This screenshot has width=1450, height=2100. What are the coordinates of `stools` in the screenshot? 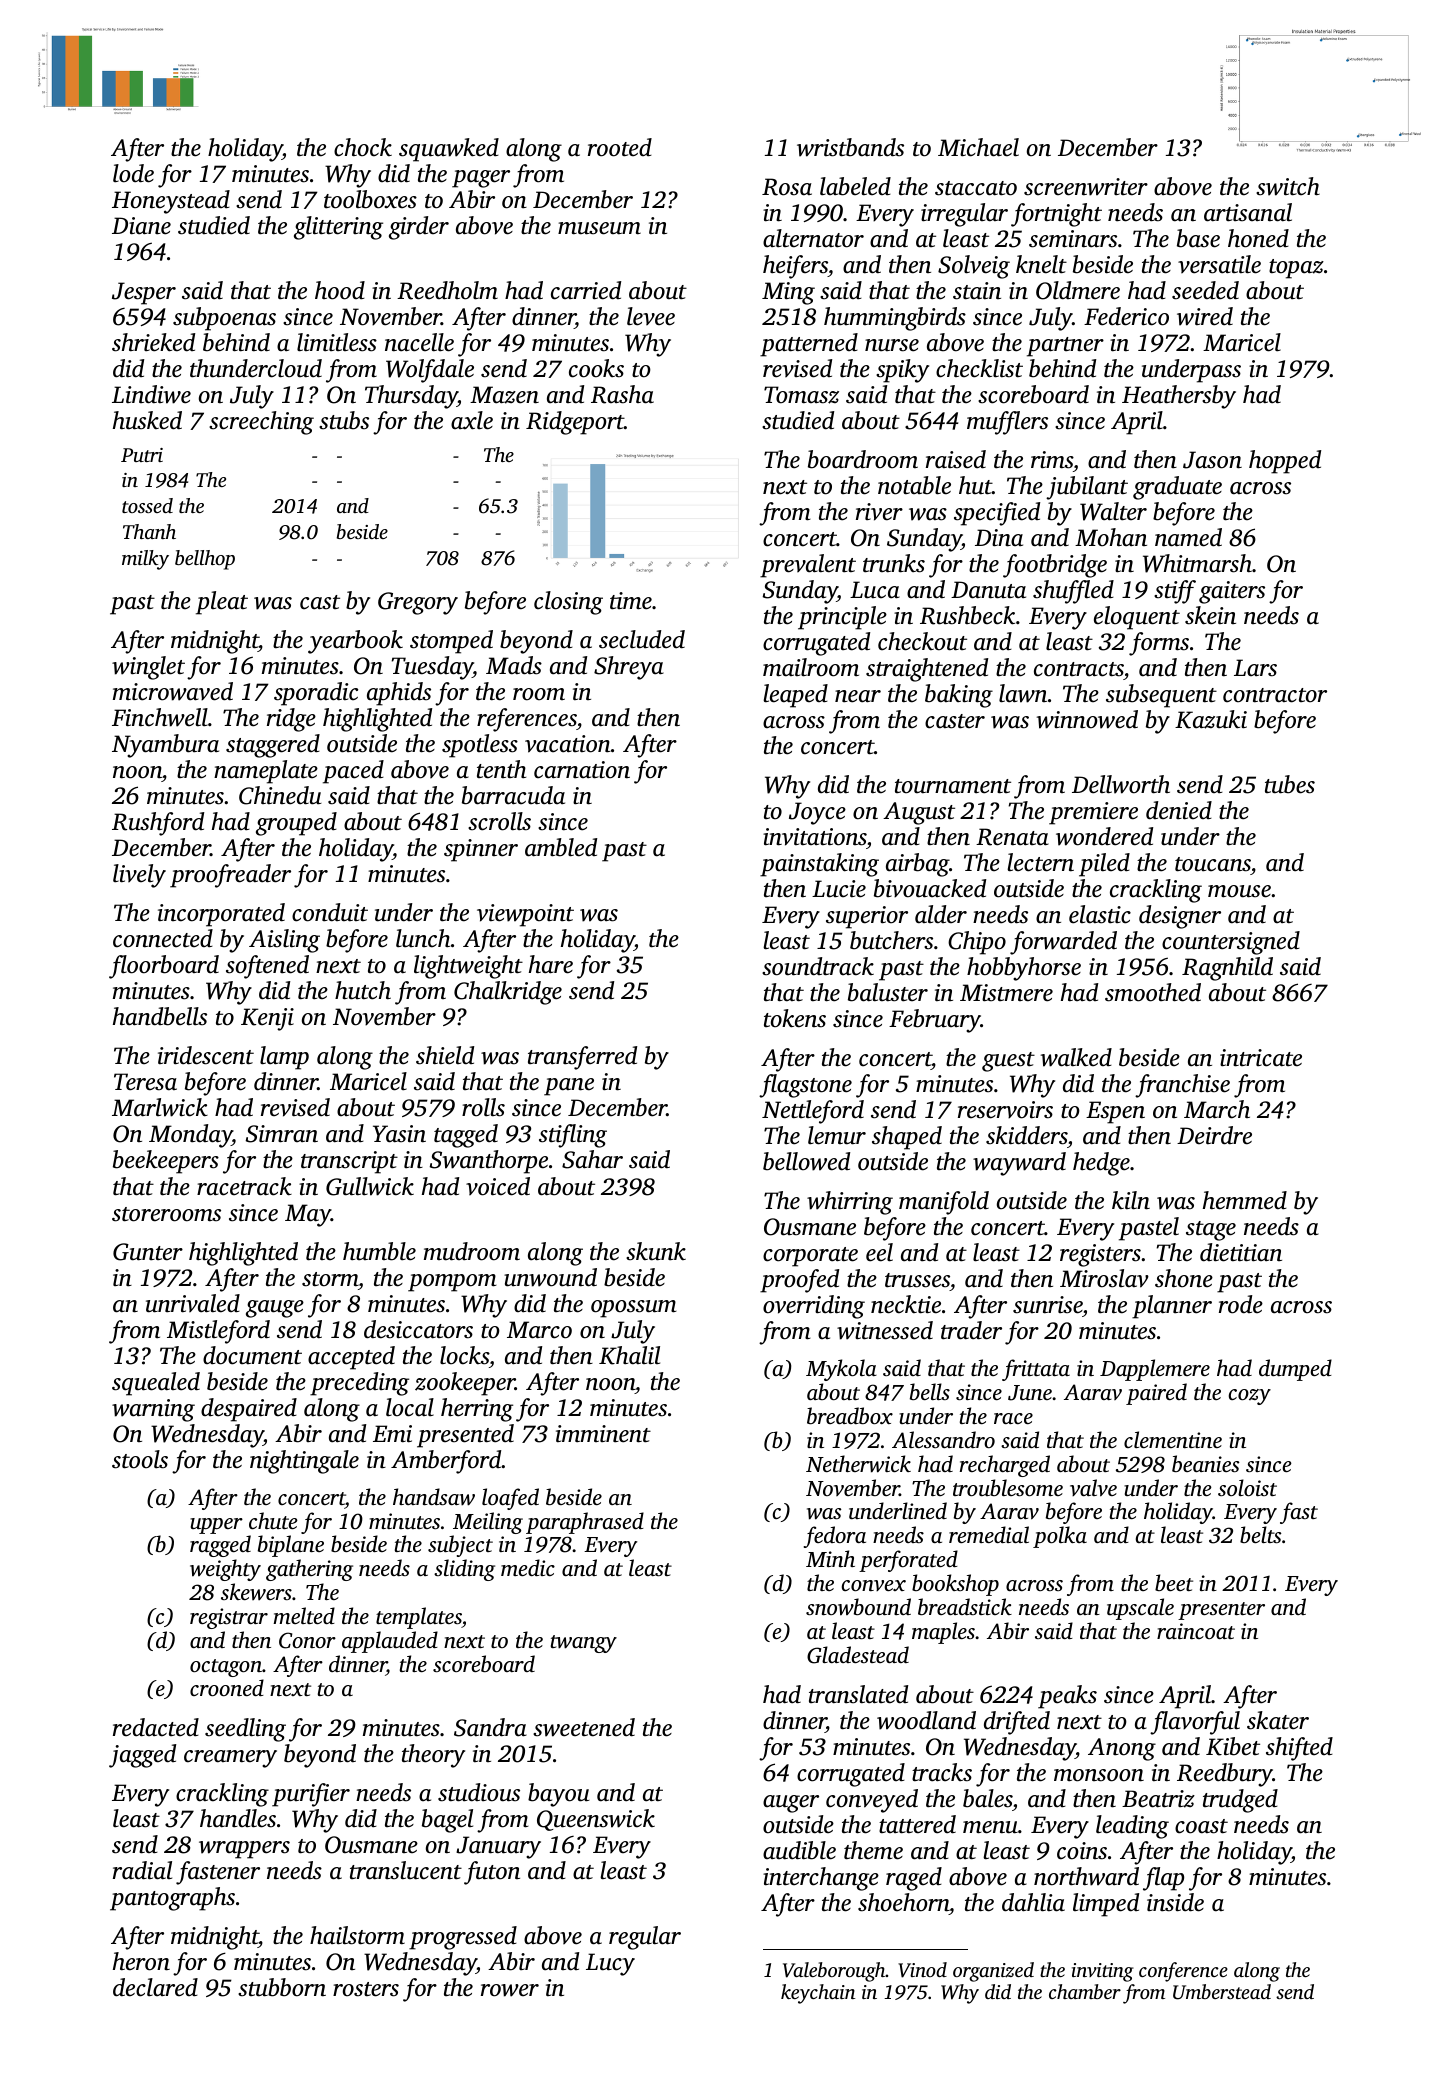 It's located at (140, 1459).
